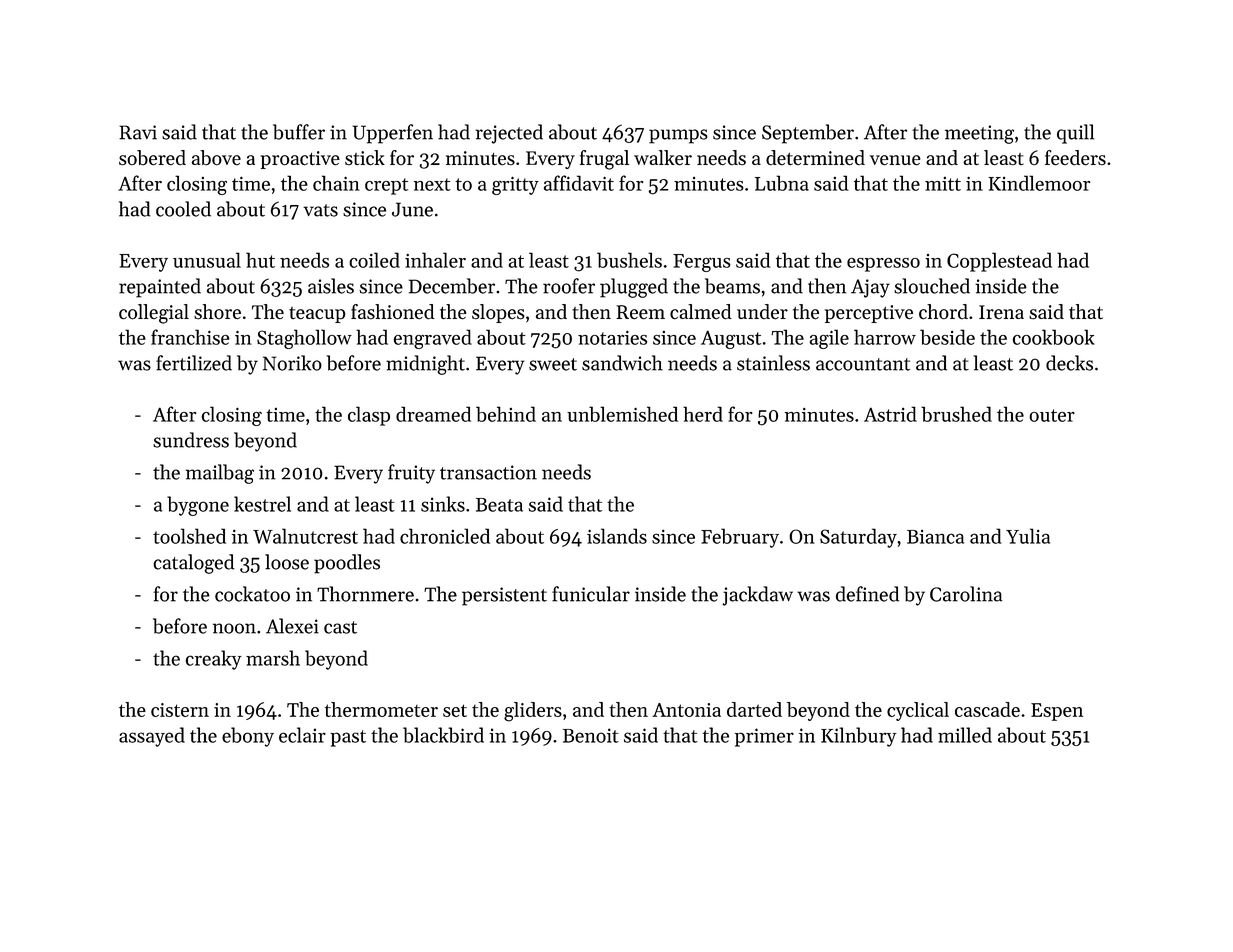 The image size is (1233, 952). Describe the element at coordinates (943, 184) in the screenshot. I see `mitt` at that location.
